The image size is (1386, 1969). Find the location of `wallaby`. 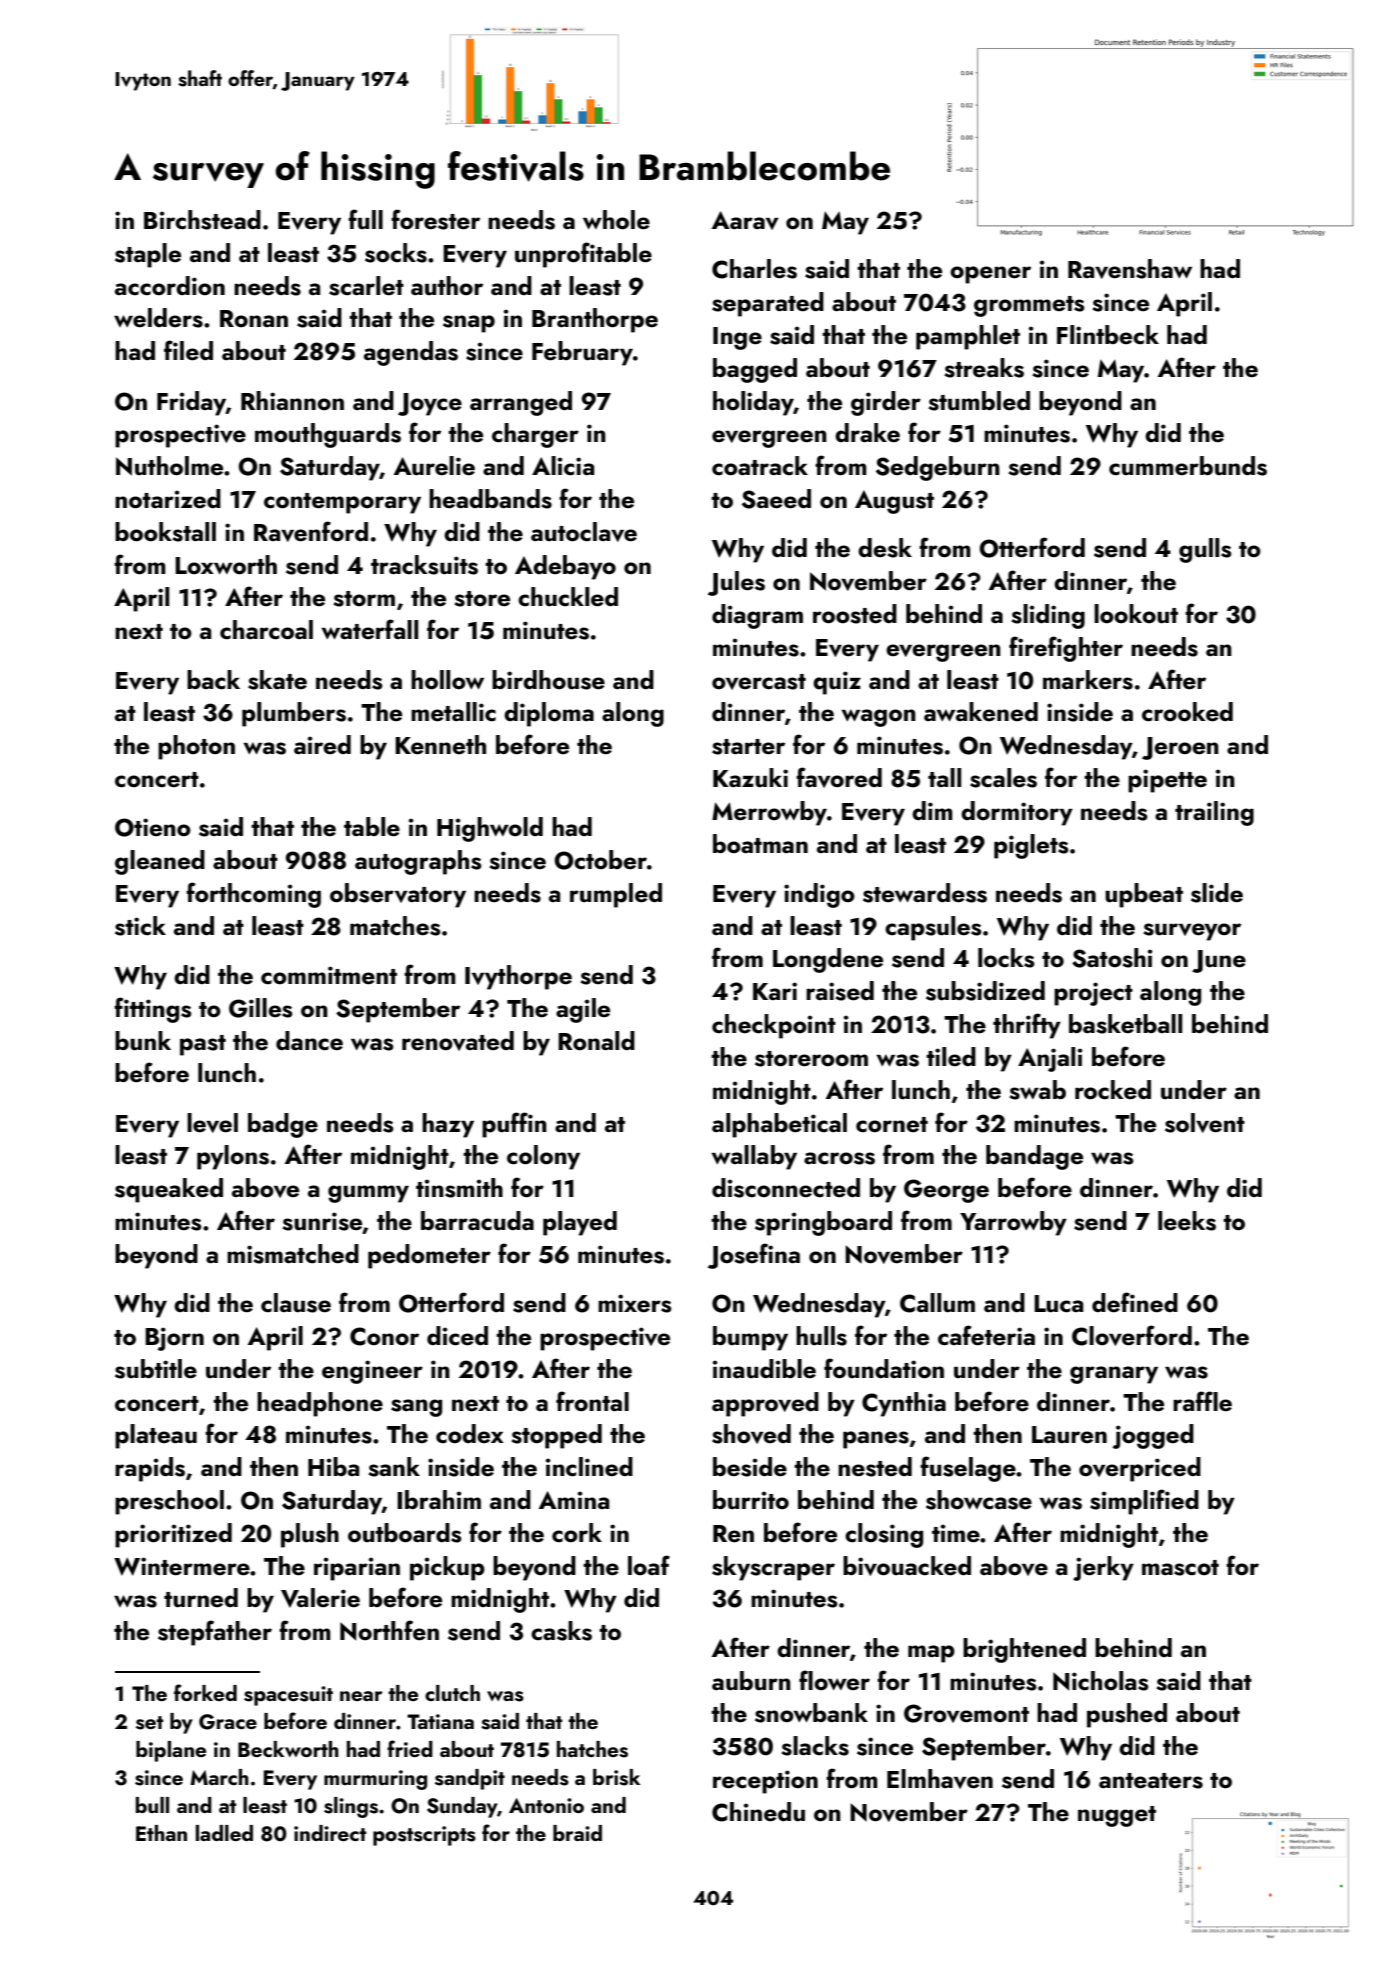

wallaby is located at coordinates (754, 1157).
